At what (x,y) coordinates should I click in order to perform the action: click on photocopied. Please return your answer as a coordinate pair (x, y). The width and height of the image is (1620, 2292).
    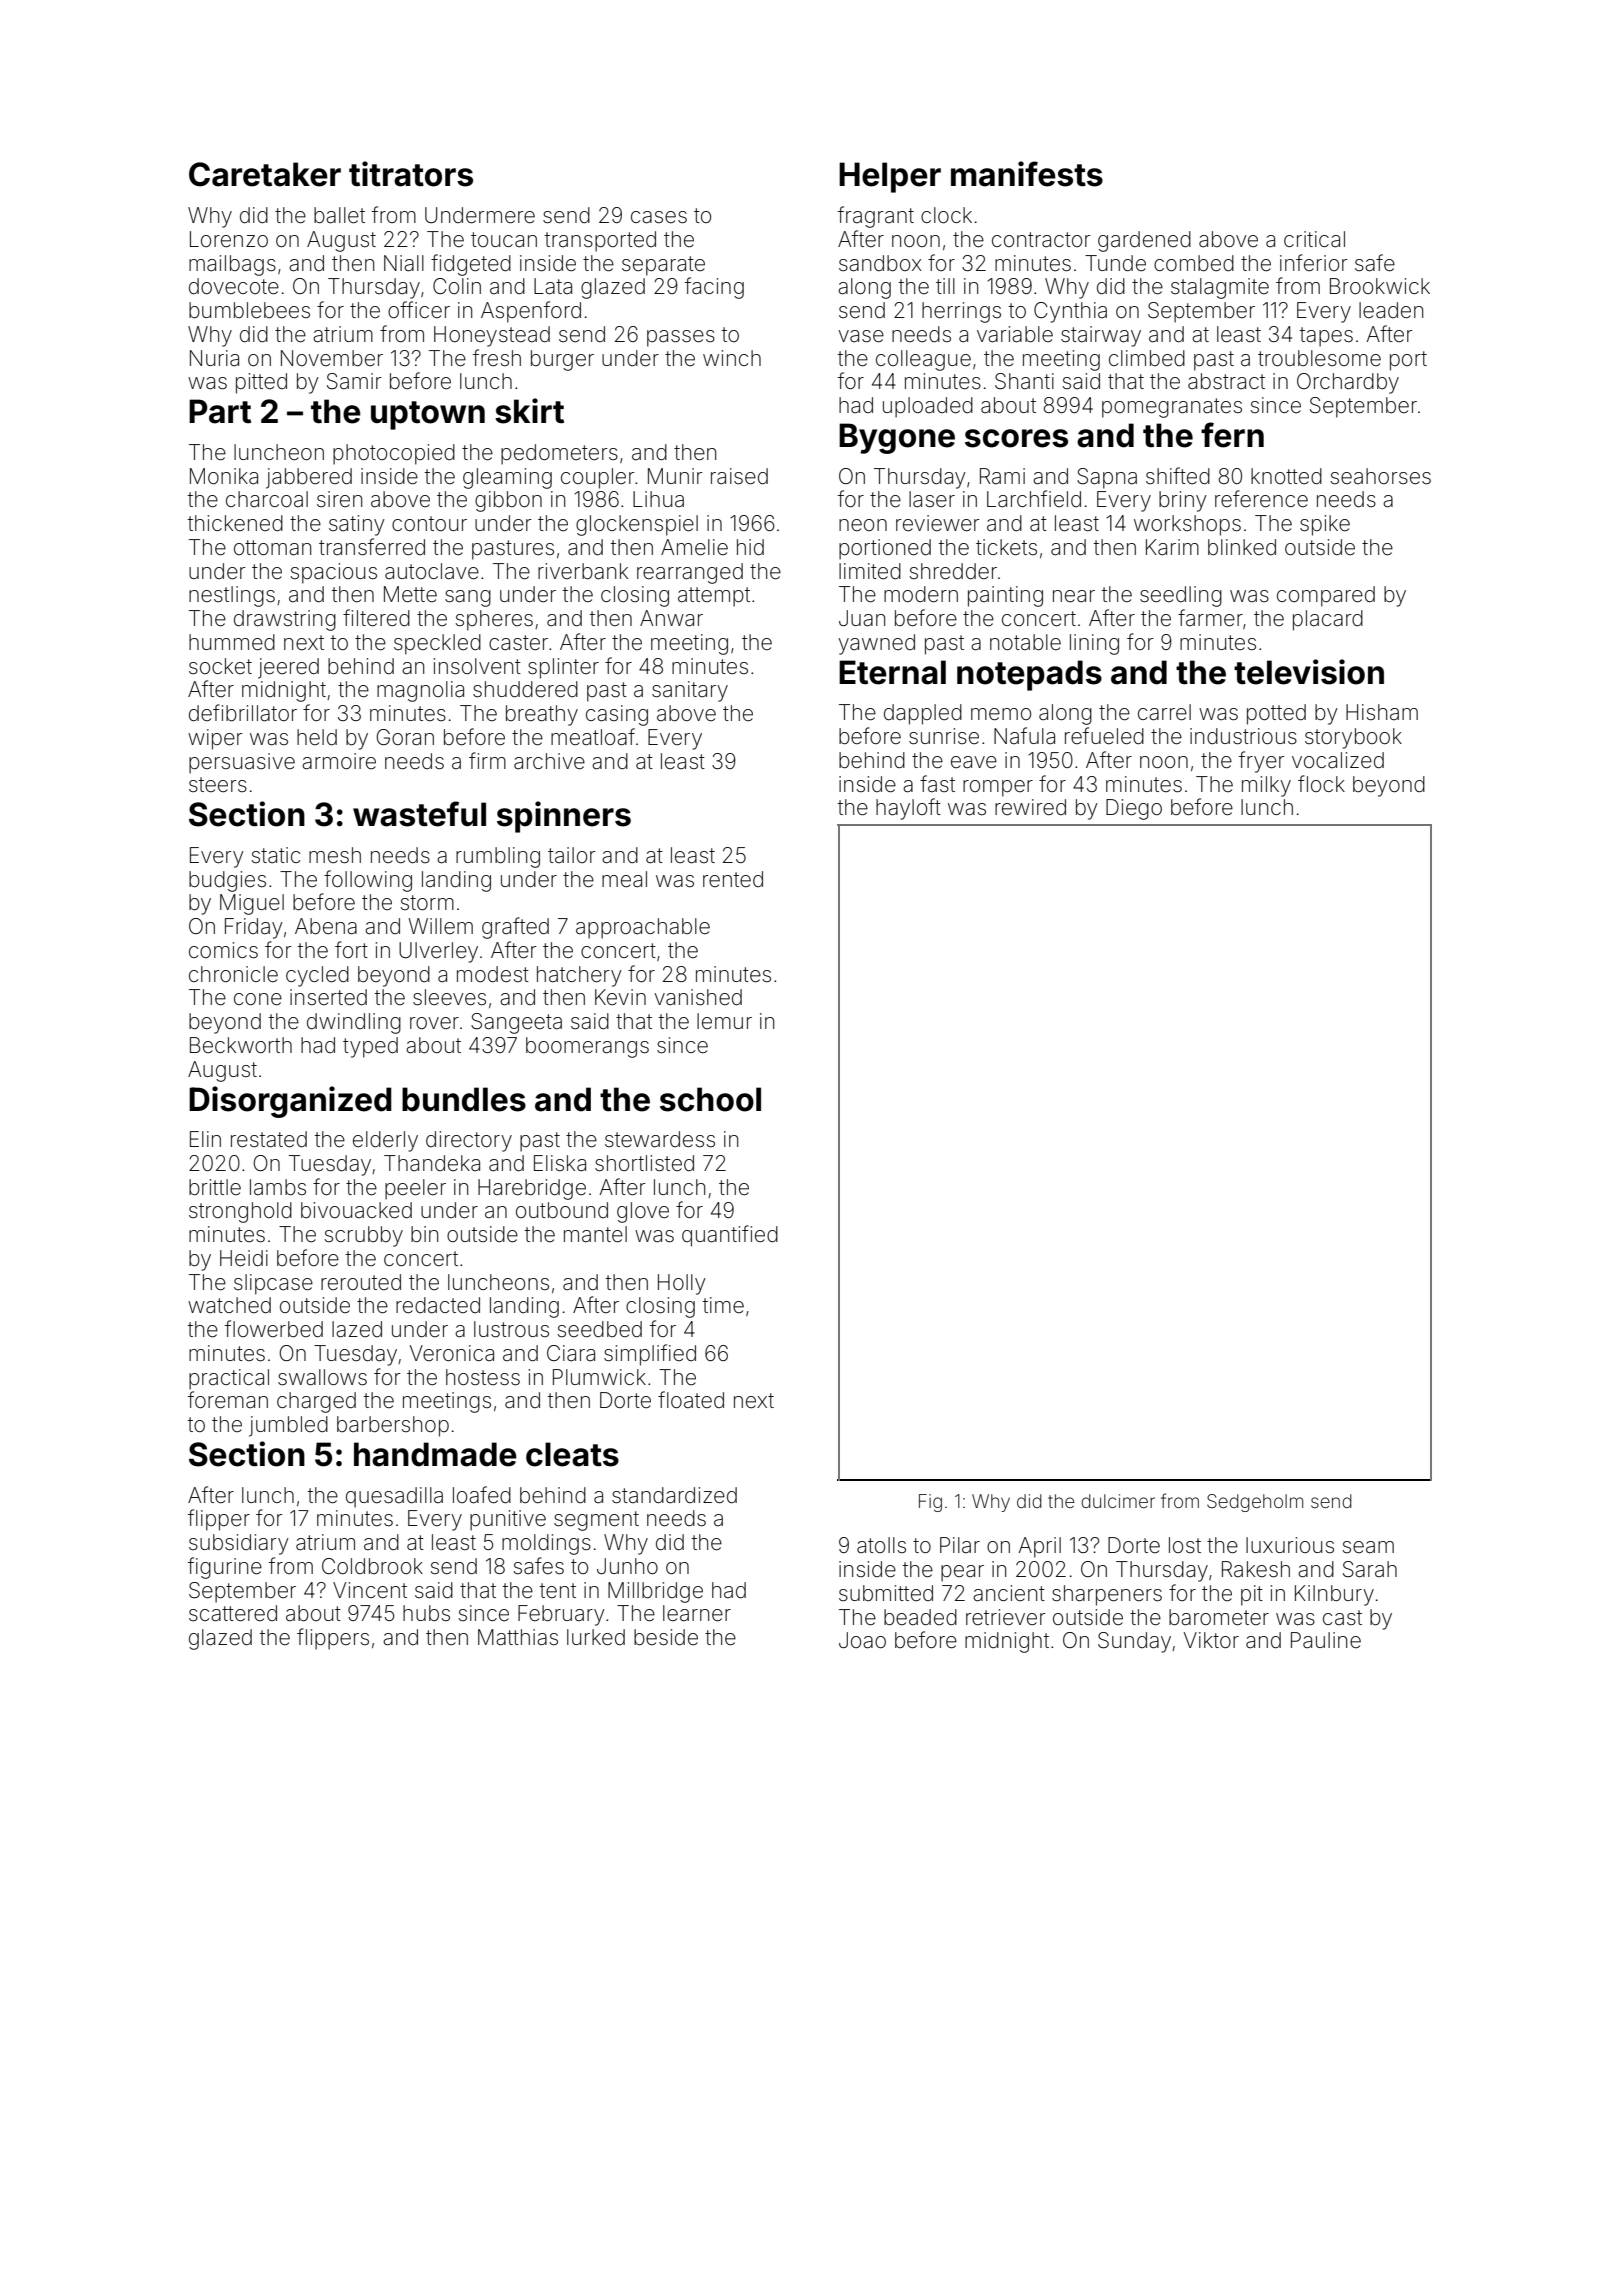
    Looking at the image, I should click on (394, 454).
